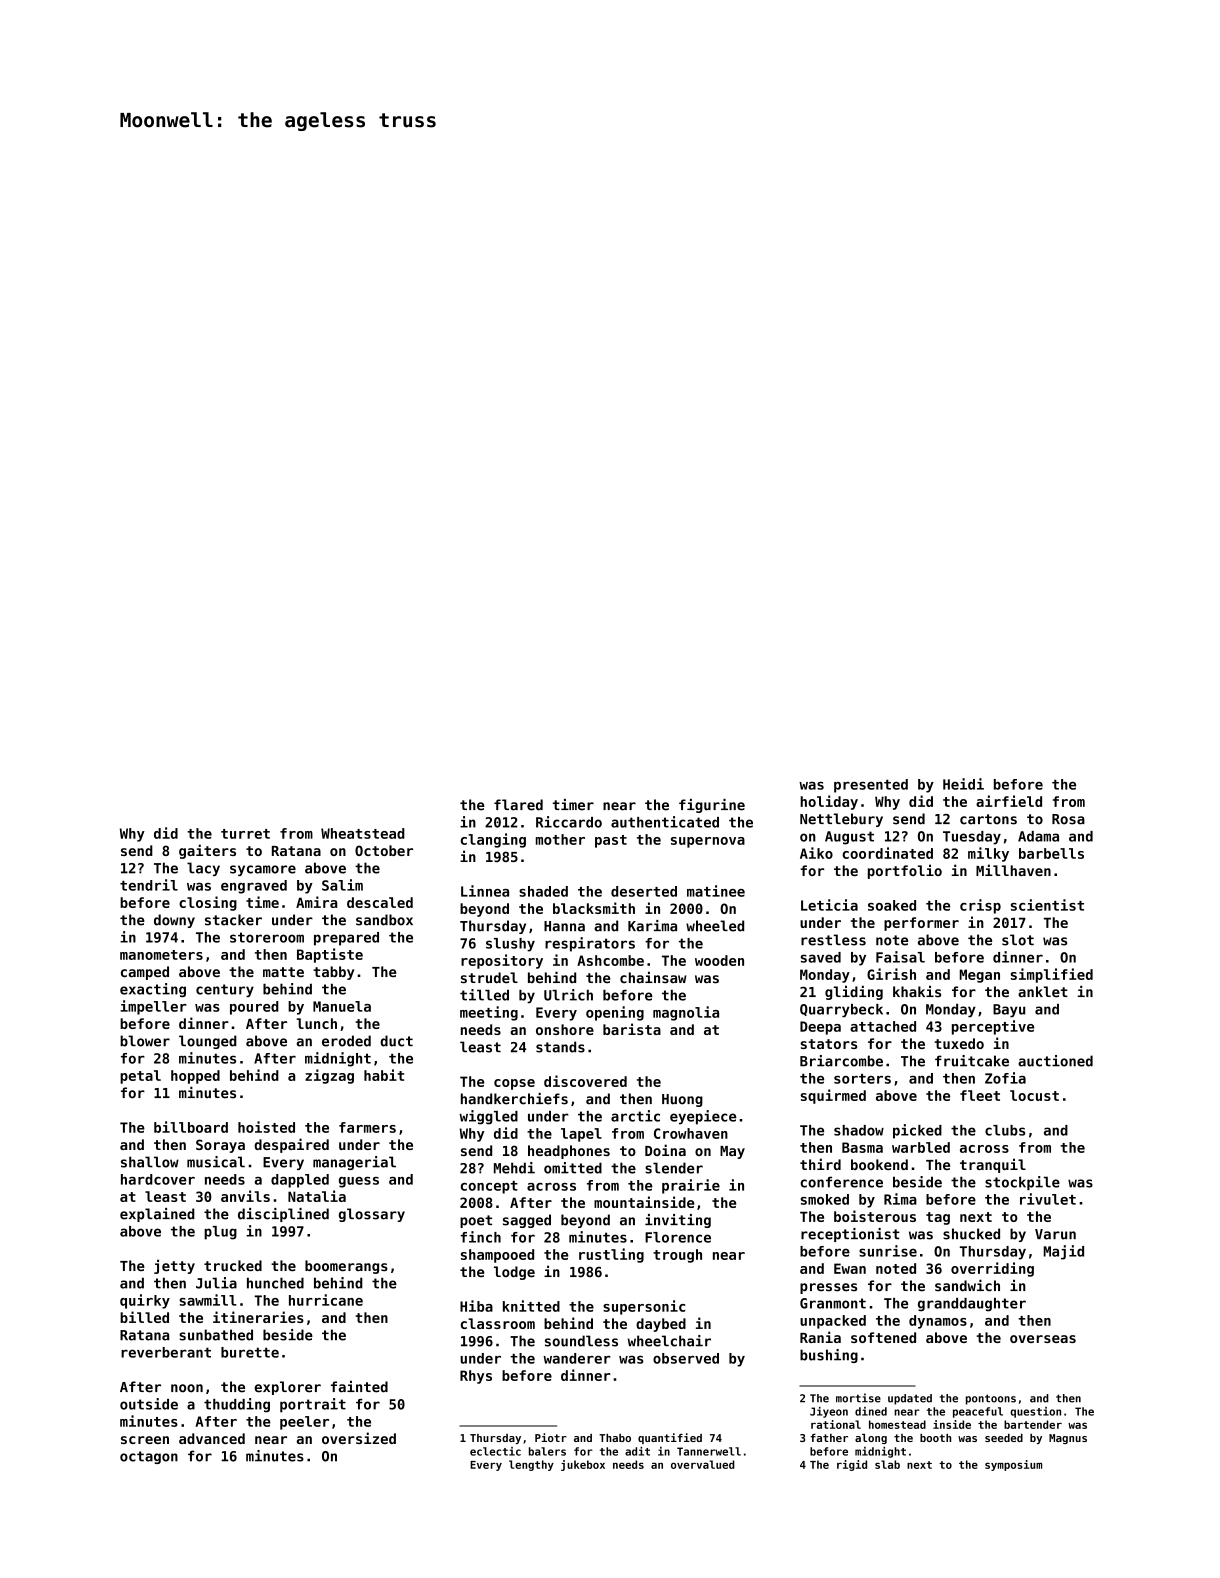 The image size is (1220, 1578). What do you see at coordinates (891, 974) in the screenshot?
I see `Girish` at bounding box center [891, 974].
